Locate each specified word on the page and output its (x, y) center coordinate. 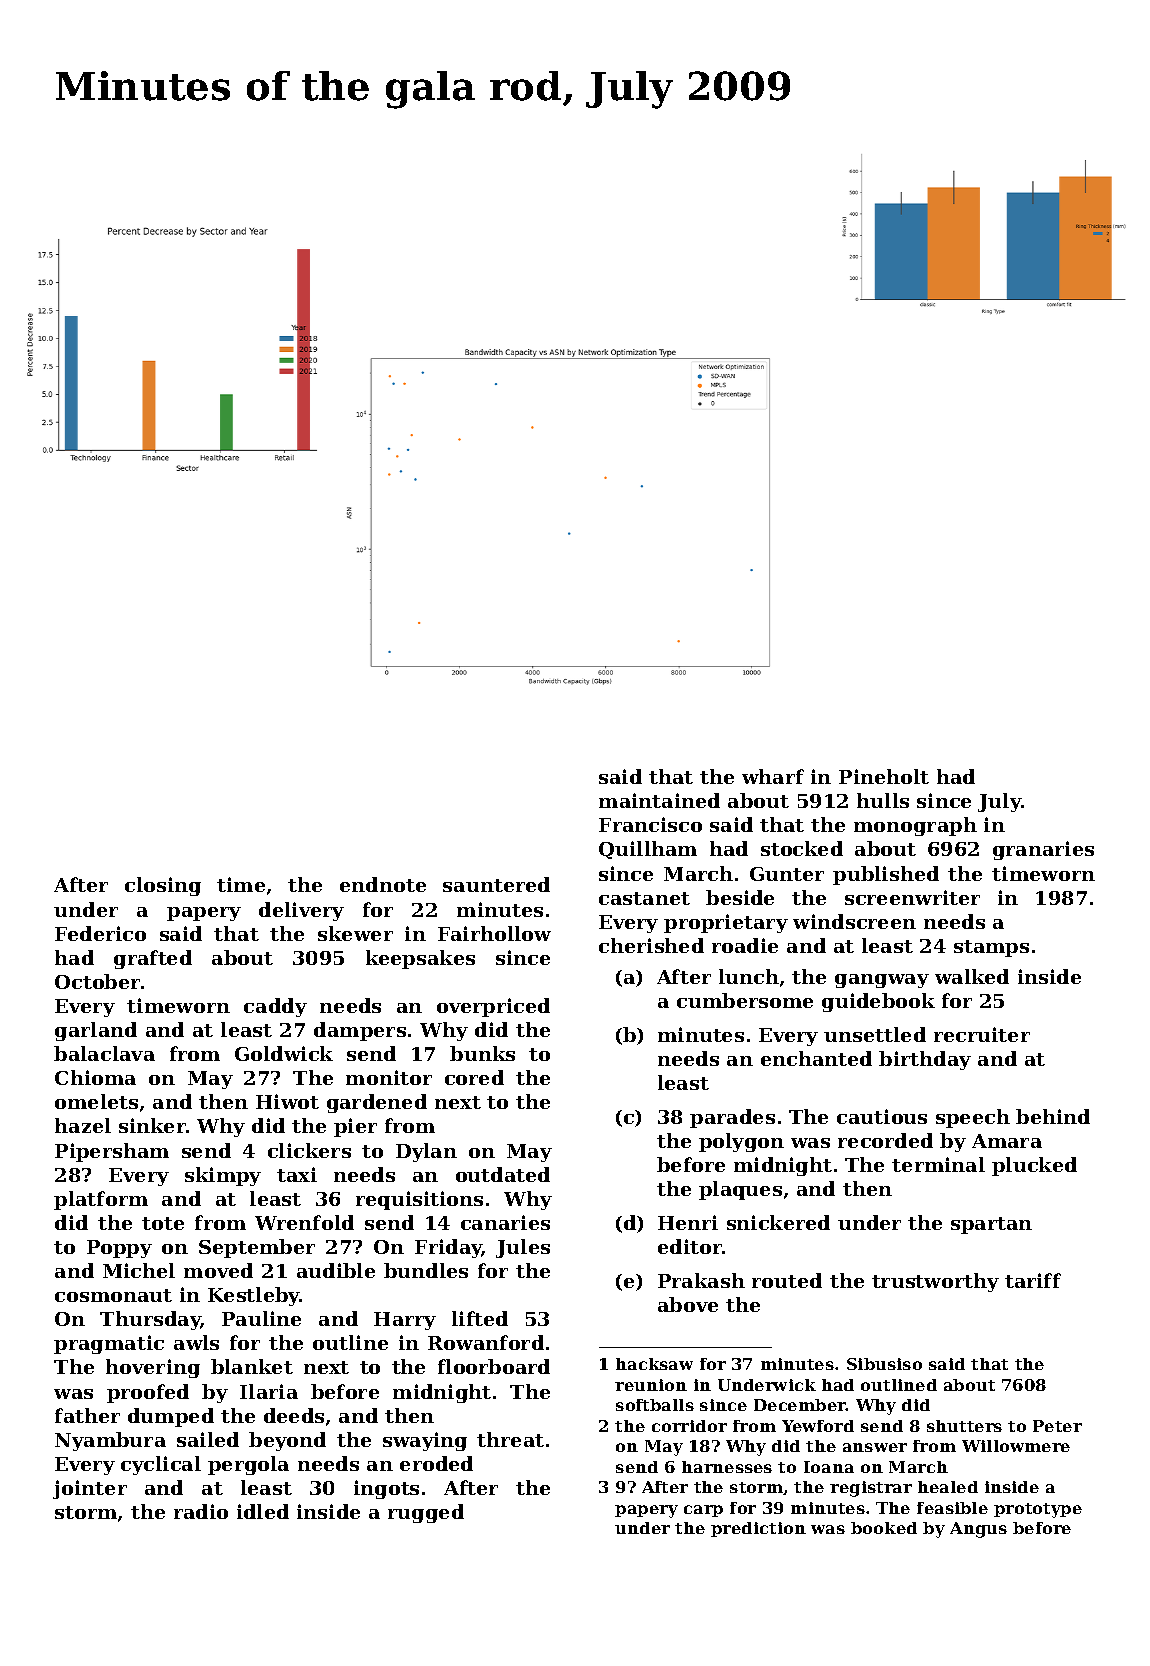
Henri (688, 1222)
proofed (148, 1393)
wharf (773, 776)
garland (96, 1031)
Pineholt (884, 776)
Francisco (650, 824)
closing (163, 886)
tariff (1033, 1280)
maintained (659, 800)
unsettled (875, 1034)
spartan (991, 1225)
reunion (651, 1385)
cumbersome (745, 1000)
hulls (883, 800)
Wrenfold (304, 1222)
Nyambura (110, 1441)
